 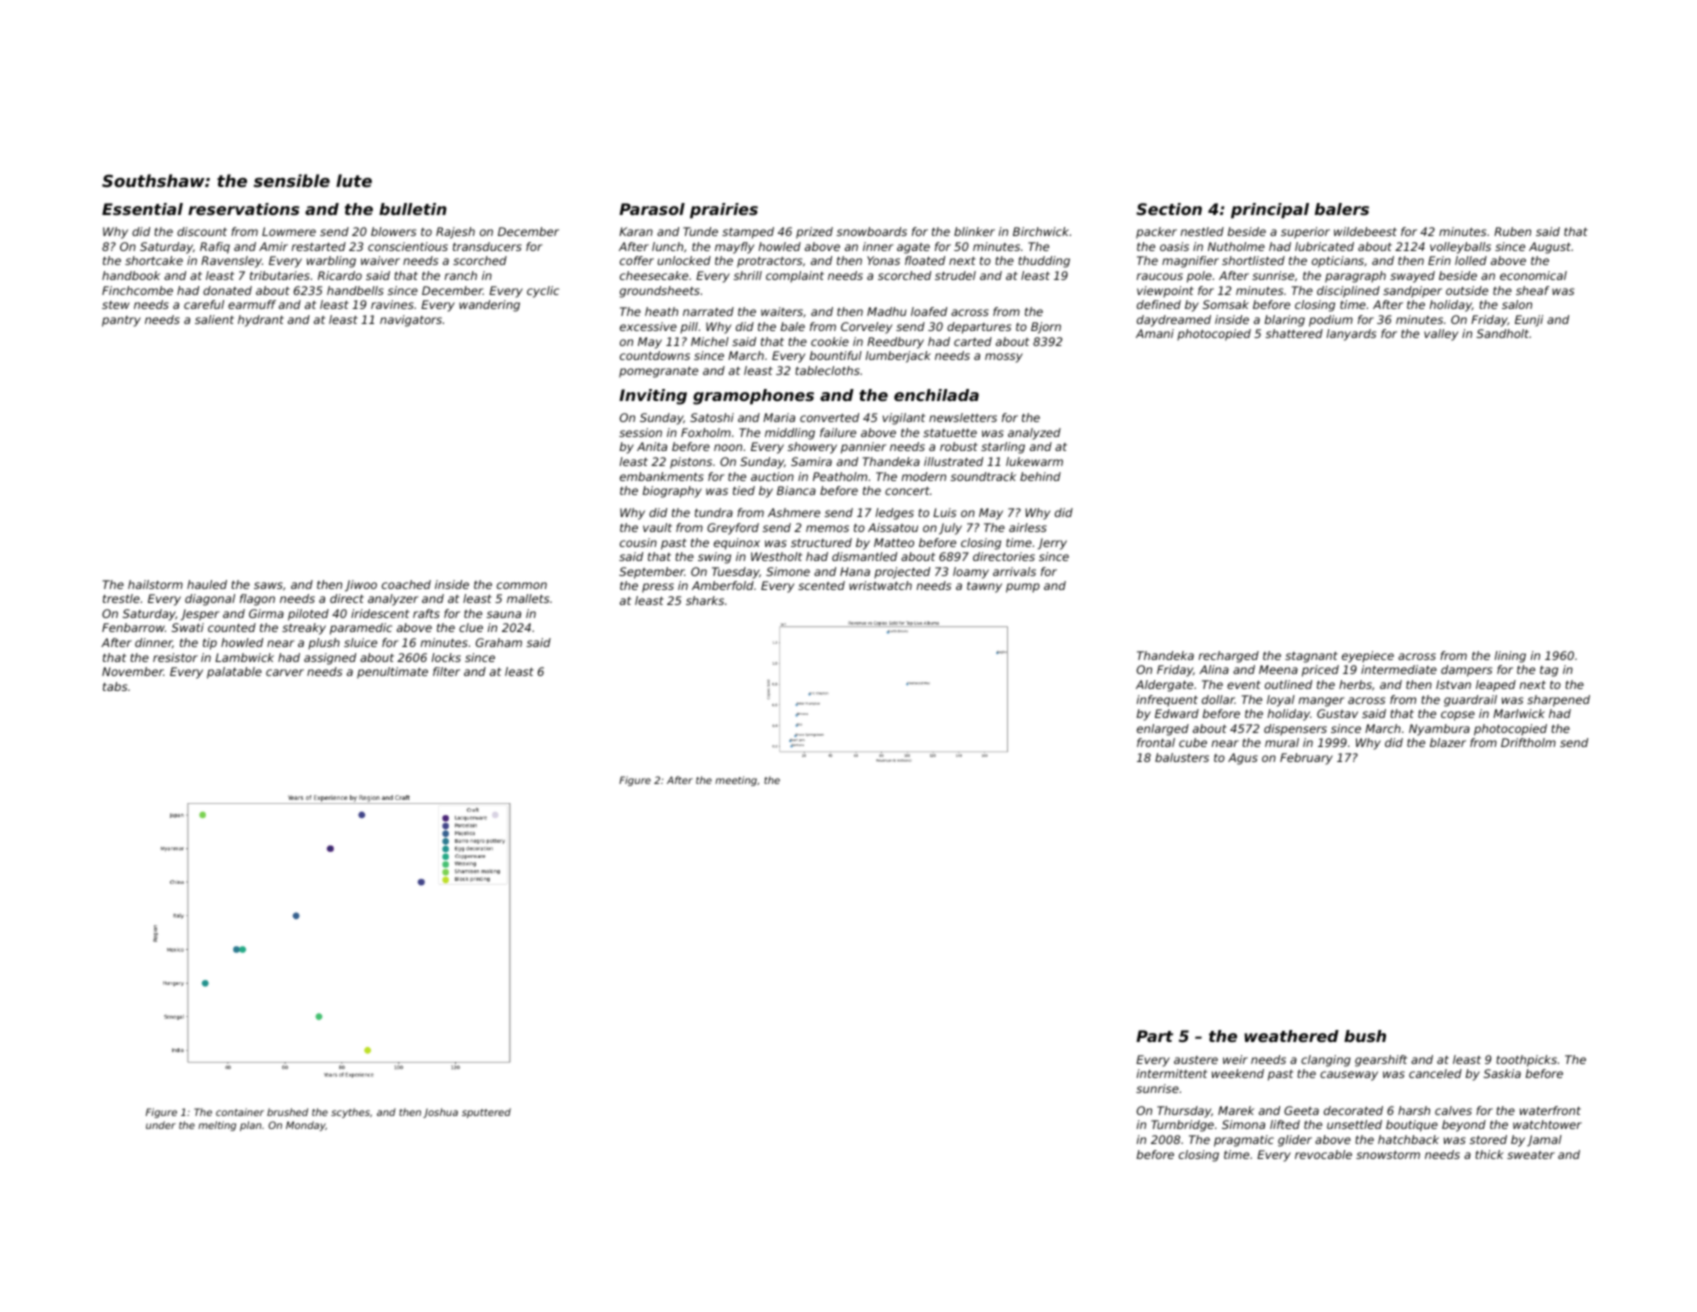 What do you see at coordinates (1040, 476) in the screenshot?
I see `behind` at bounding box center [1040, 476].
